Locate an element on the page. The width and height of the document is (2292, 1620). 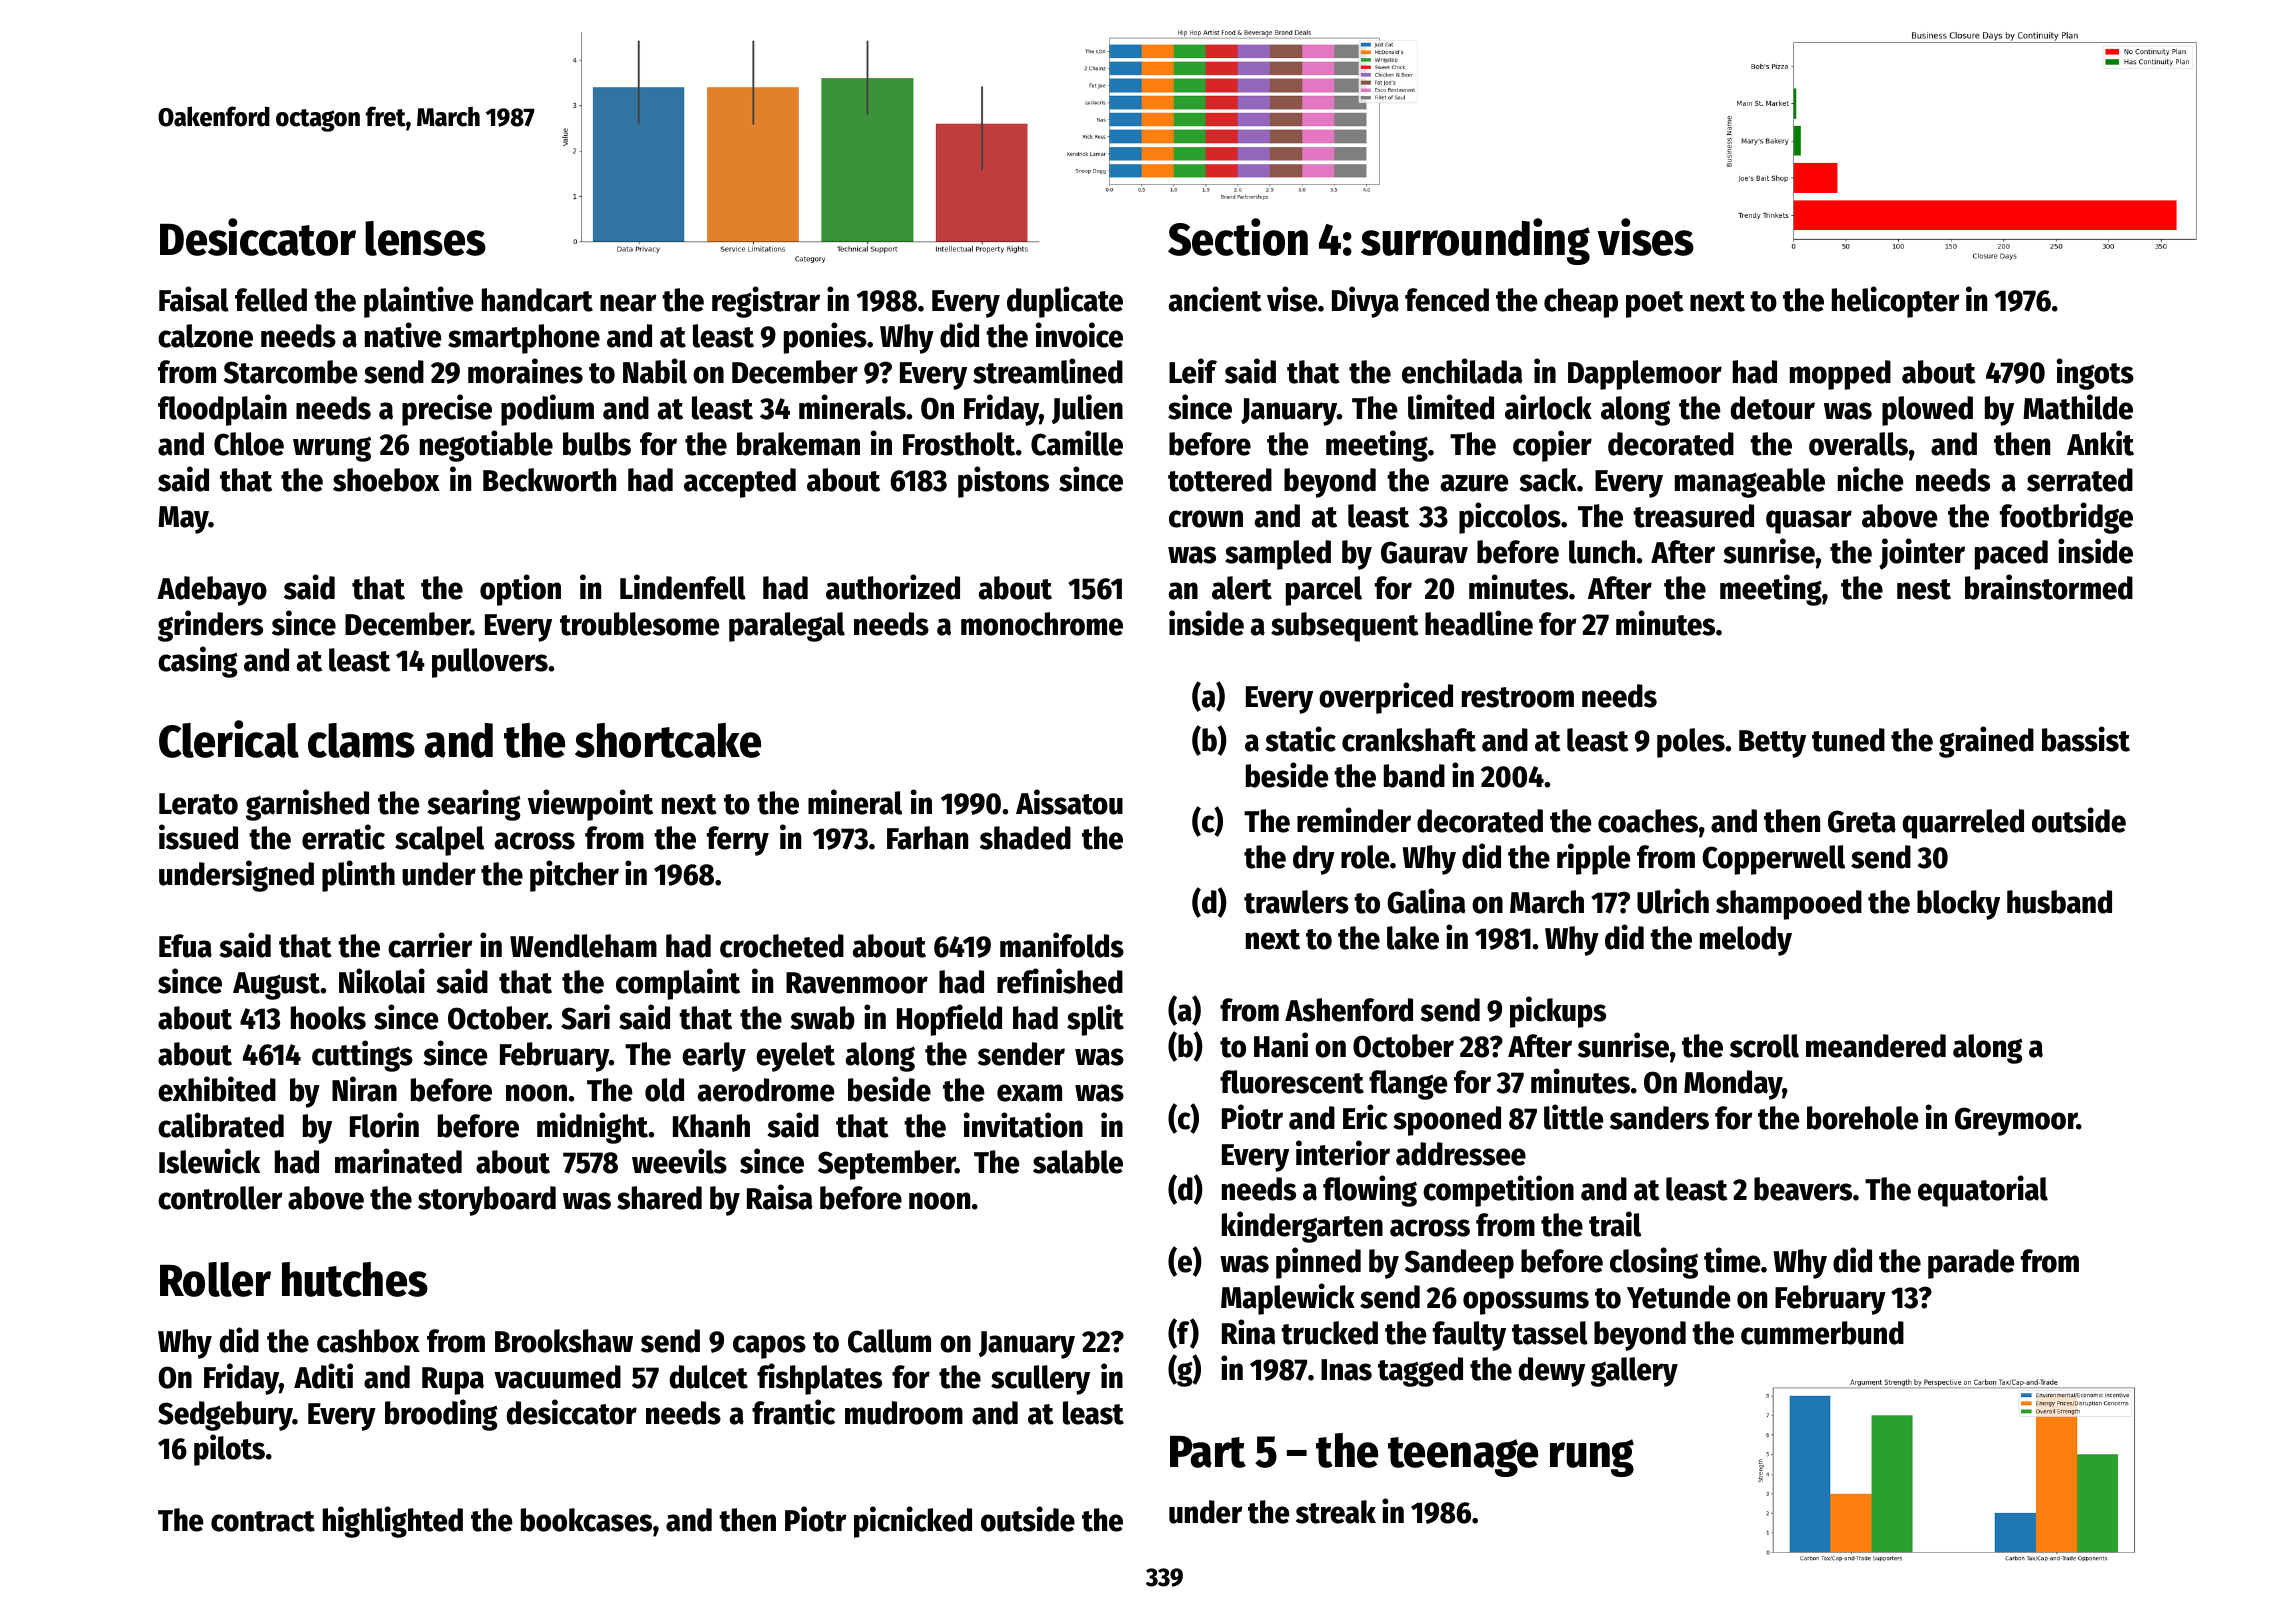
garnished is located at coordinates (307, 805).
